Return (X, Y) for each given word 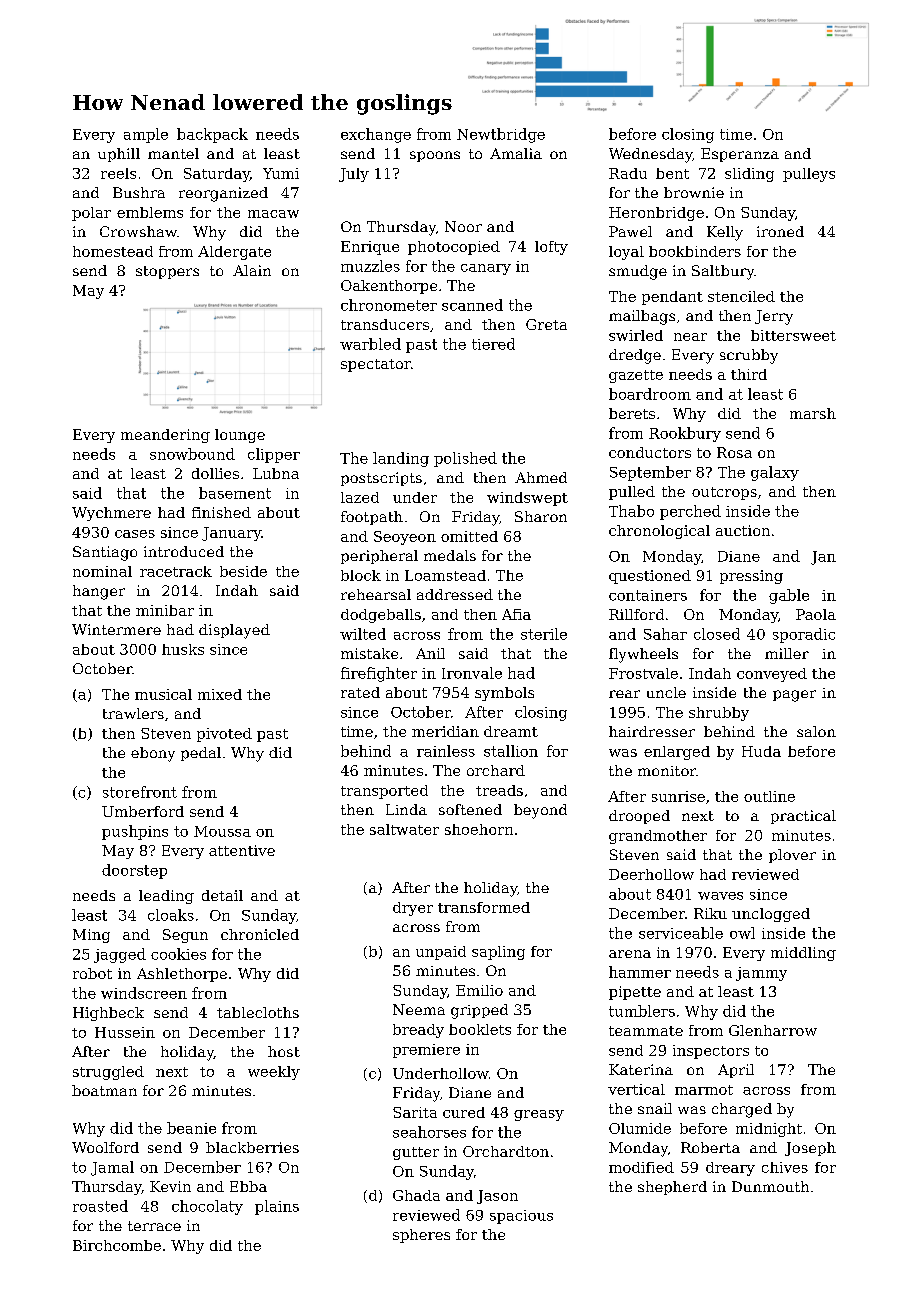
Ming (91, 936)
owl (742, 933)
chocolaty (207, 1207)
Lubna (276, 473)
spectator (376, 365)
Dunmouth (770, 1186)
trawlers (133, 713)
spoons (435, 156)
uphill (119, 155)
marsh (813, 413)
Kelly (725, 233)
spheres (421, 1236)
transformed (484, 907)
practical (803, 817)
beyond (540, 811)
